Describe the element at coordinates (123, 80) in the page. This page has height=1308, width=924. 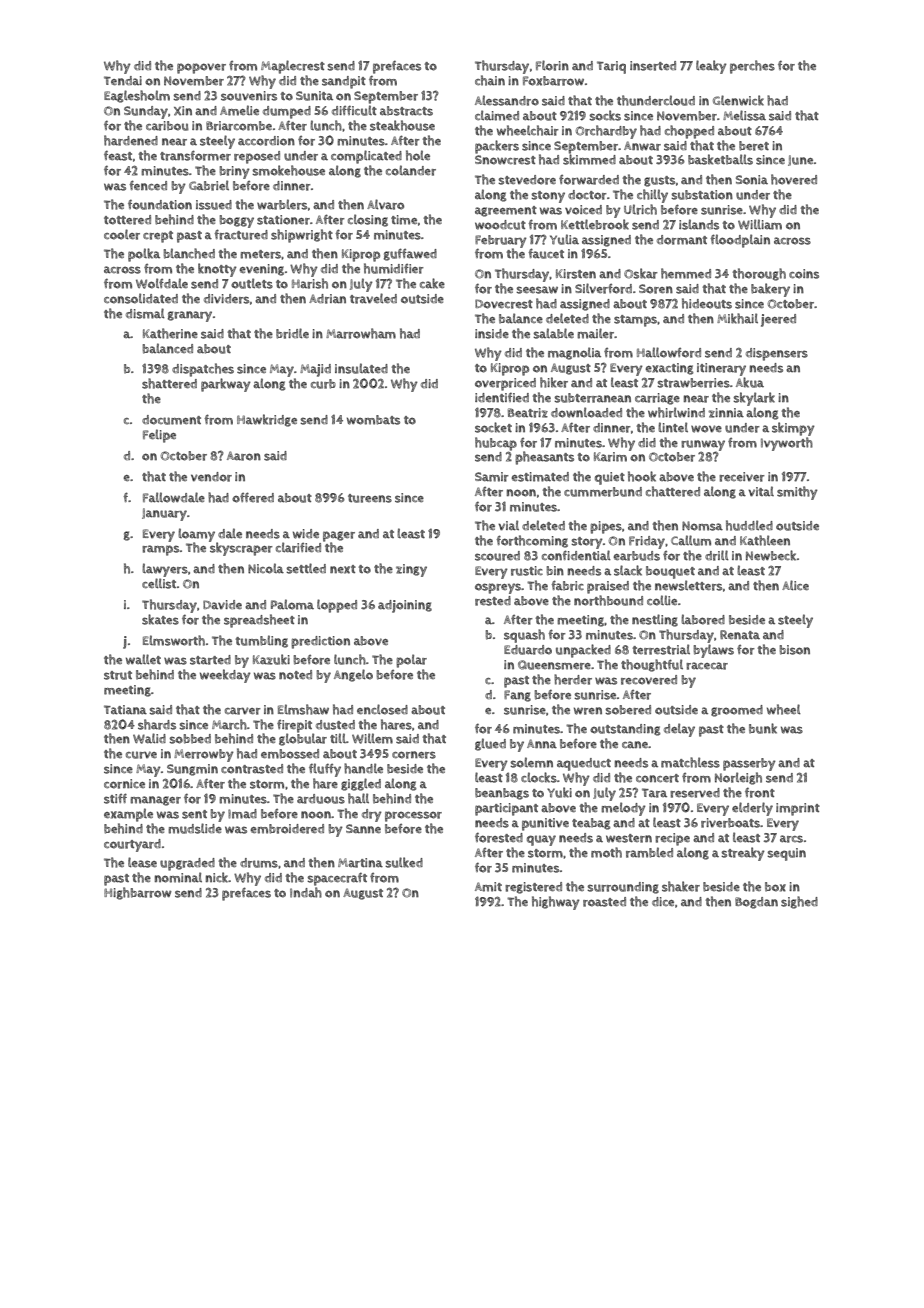
I see `Tendai` at that location.
